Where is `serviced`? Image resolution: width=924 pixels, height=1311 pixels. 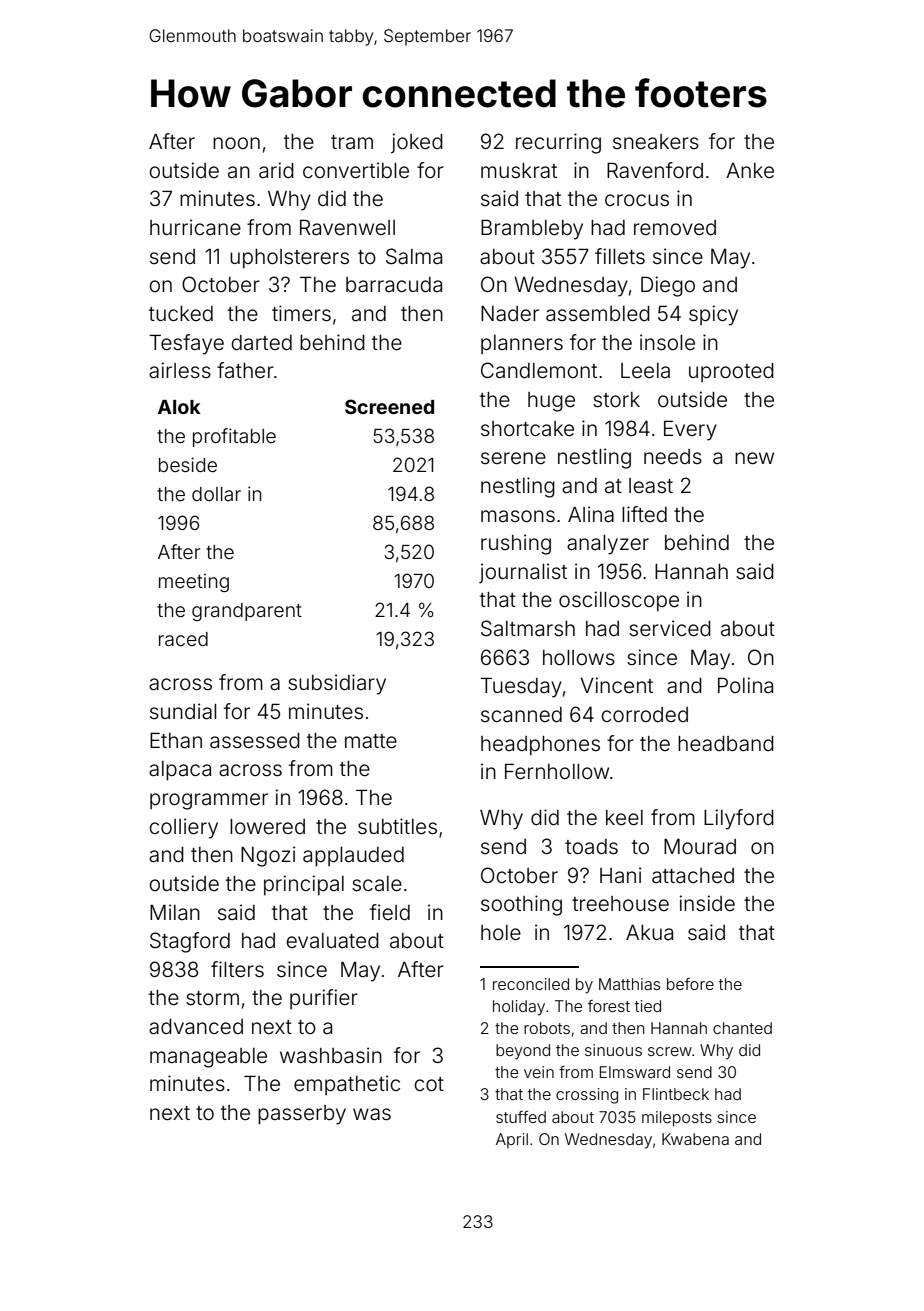 serviced is located at coordinates (670, 628).
